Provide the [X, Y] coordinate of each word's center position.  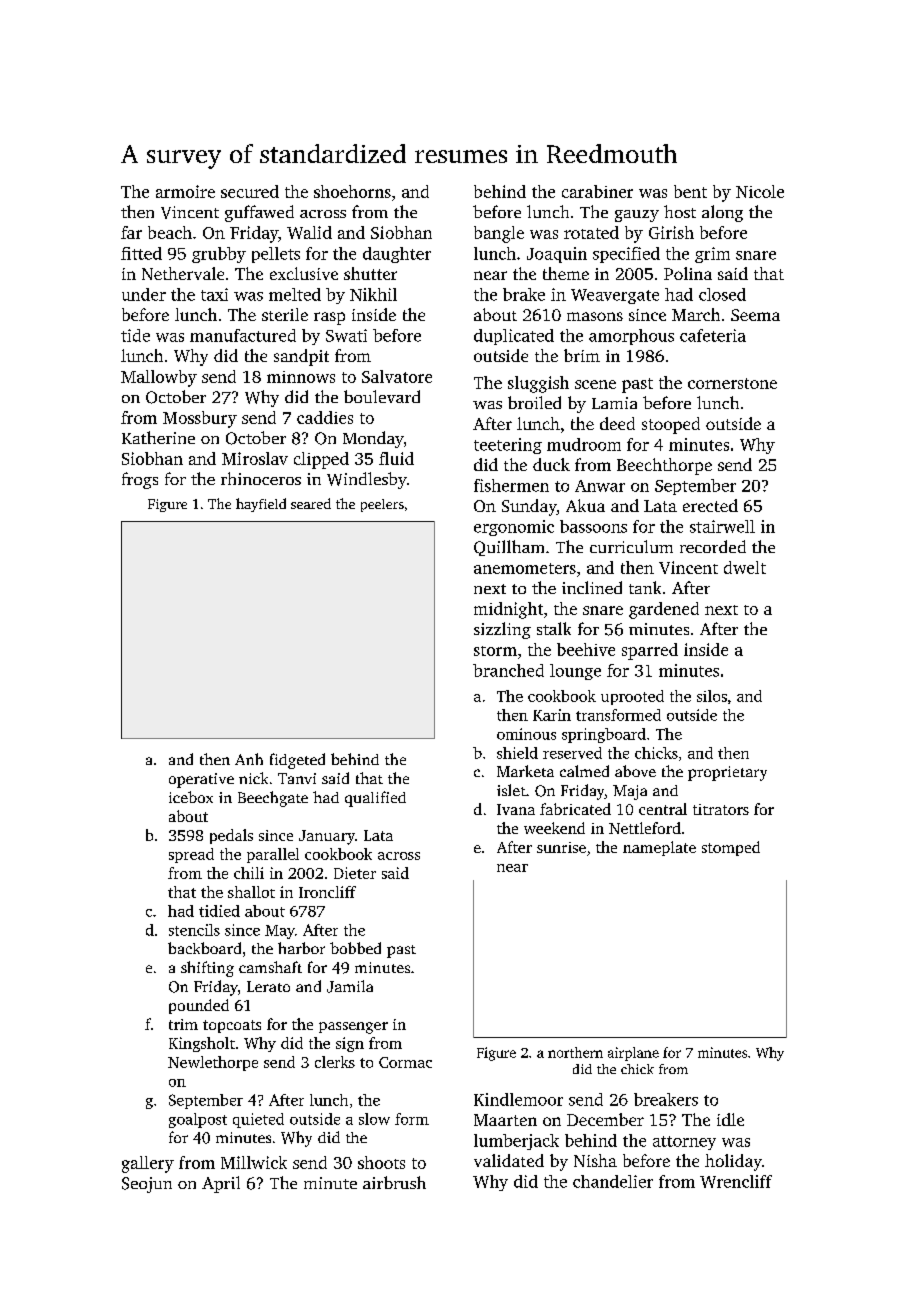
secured [250, 191]
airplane [633, 1054]
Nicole [760, 191]
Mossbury [200, 419]
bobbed [355, 948]
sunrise [561, 847]
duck [551, 464]
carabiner [597, 191]
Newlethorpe [213, 1063]
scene [595, 384]
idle [730, 1119]
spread [191, 855]
